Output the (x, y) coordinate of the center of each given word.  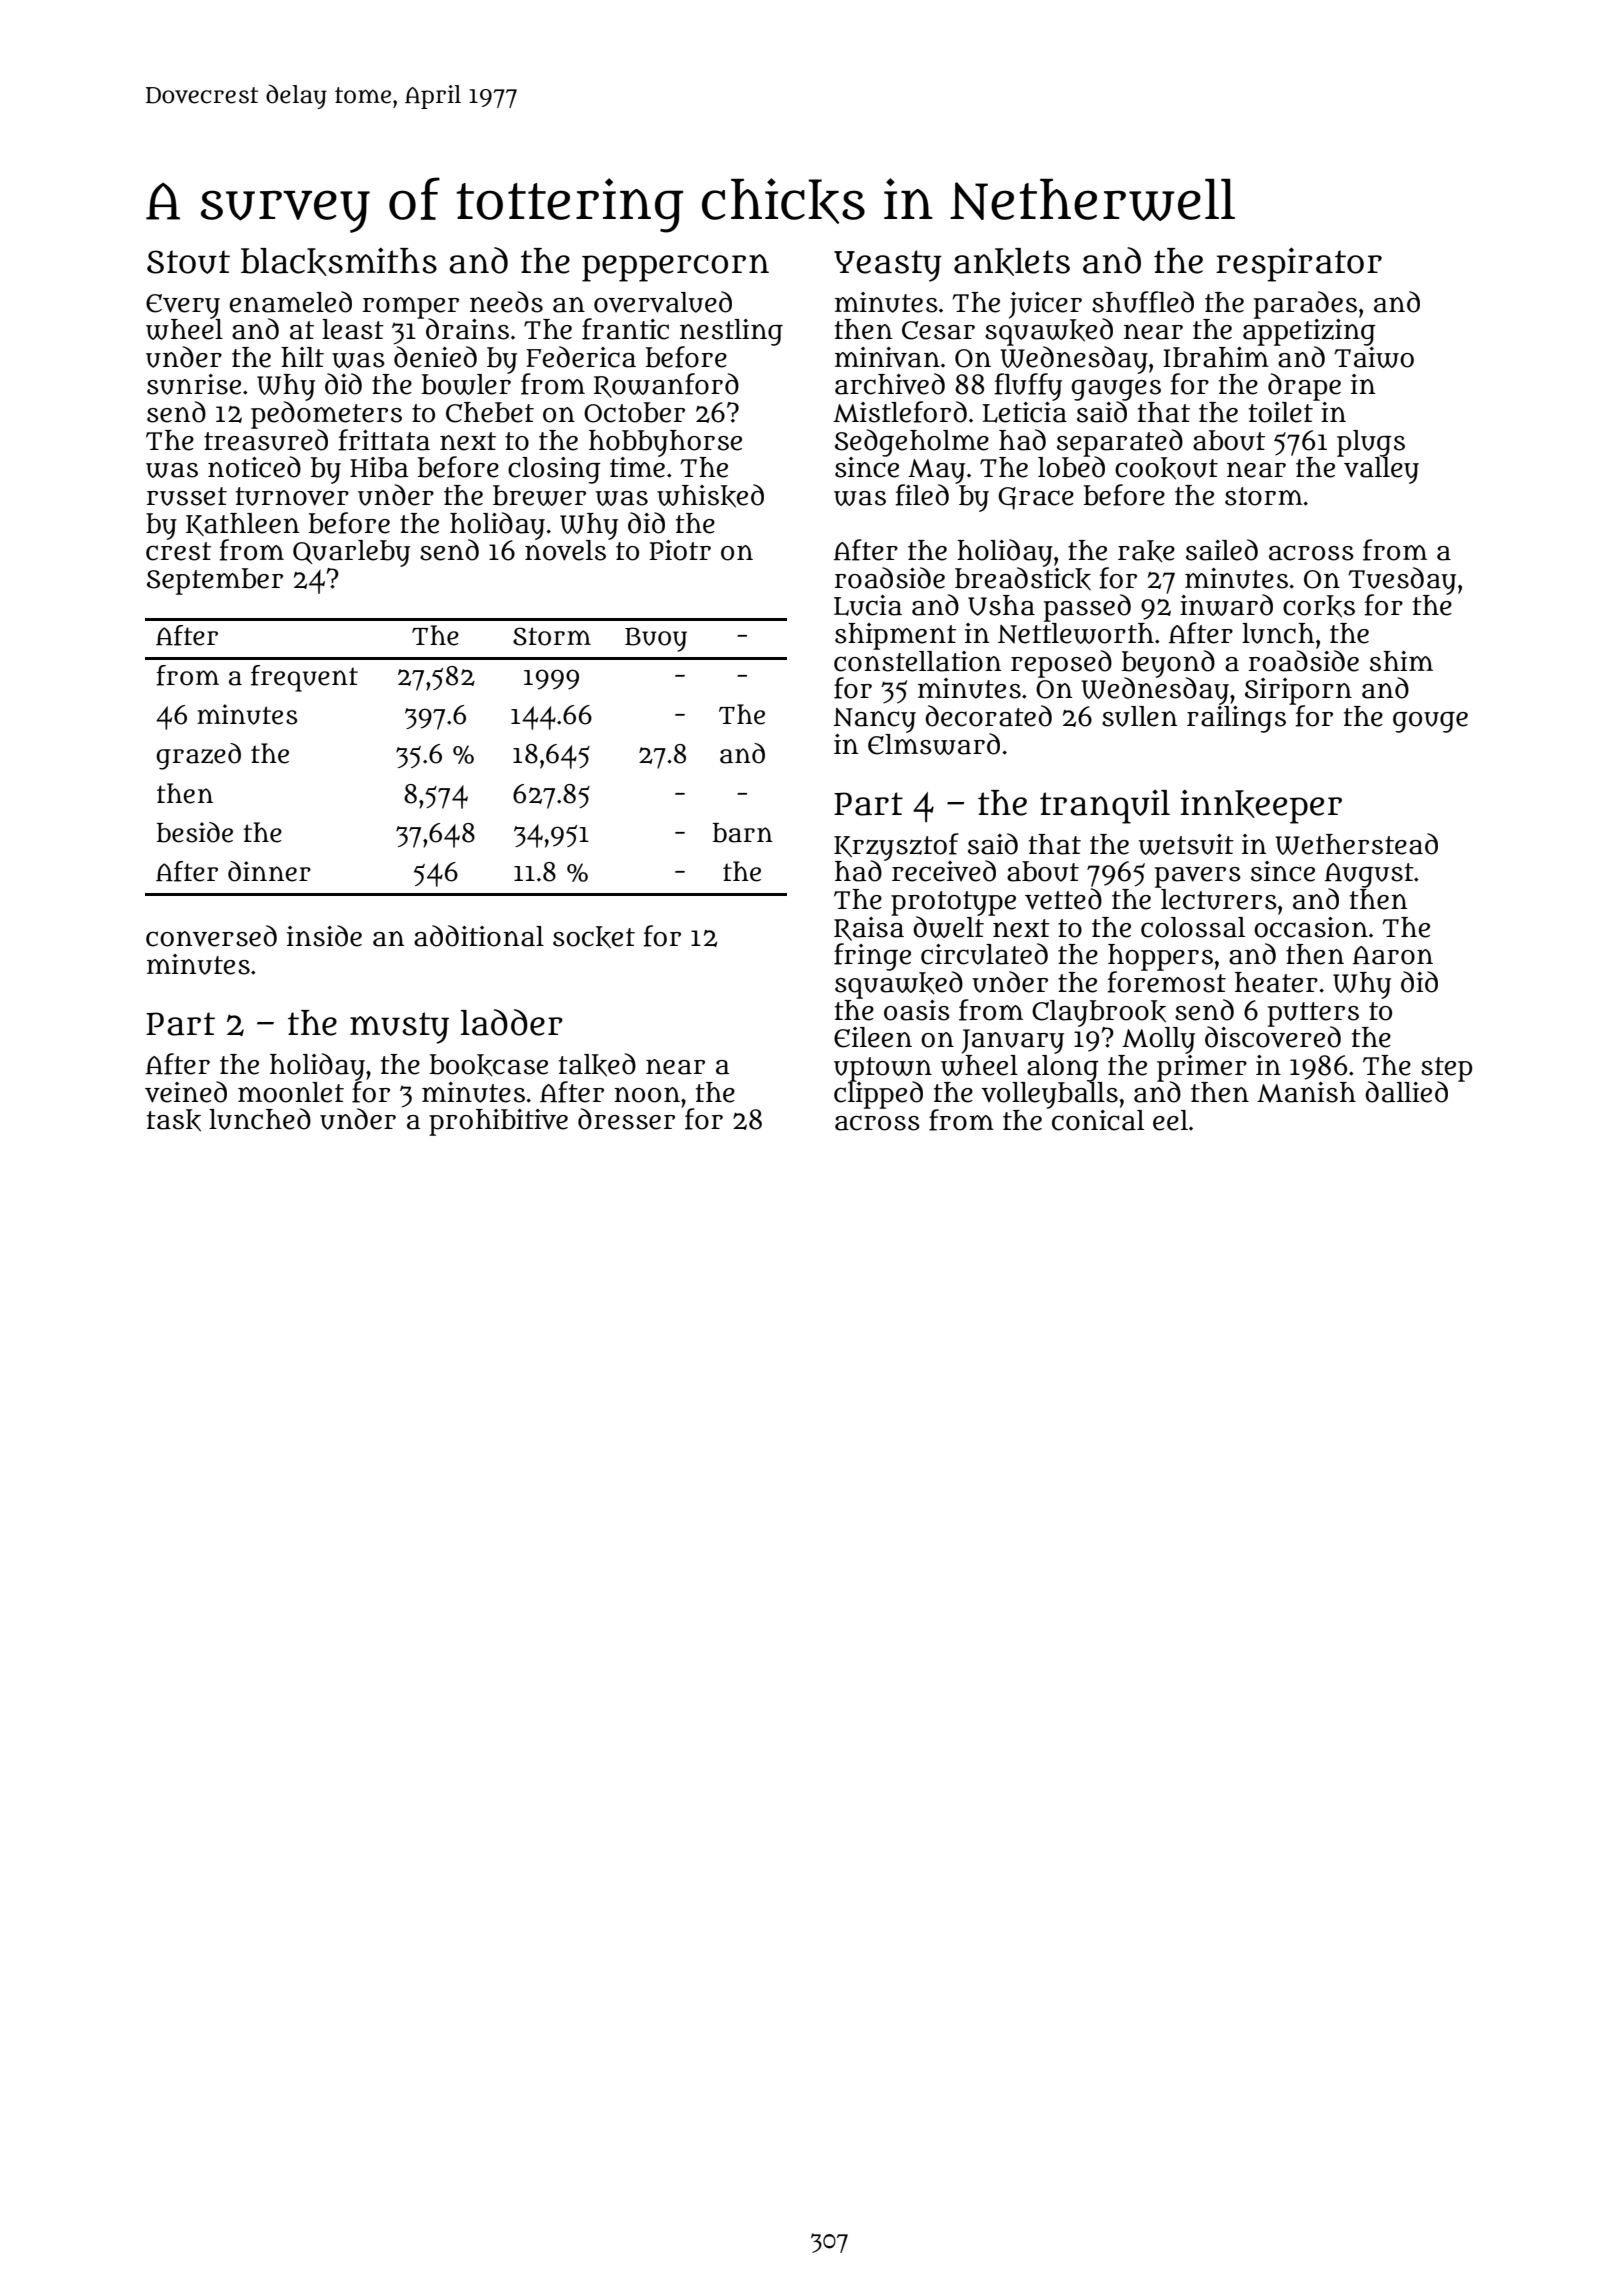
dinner (269, 871)
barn (743, 833)
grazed (198, 756)
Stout (188, 262)
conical (1098, 1120)
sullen (1139, 716)
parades (1305, 304)
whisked (710, 496)
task (174, 1120)
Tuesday (1402, 581)
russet (187, 496)
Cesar (938, 330)
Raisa (869, 929)
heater (1276, 982)
